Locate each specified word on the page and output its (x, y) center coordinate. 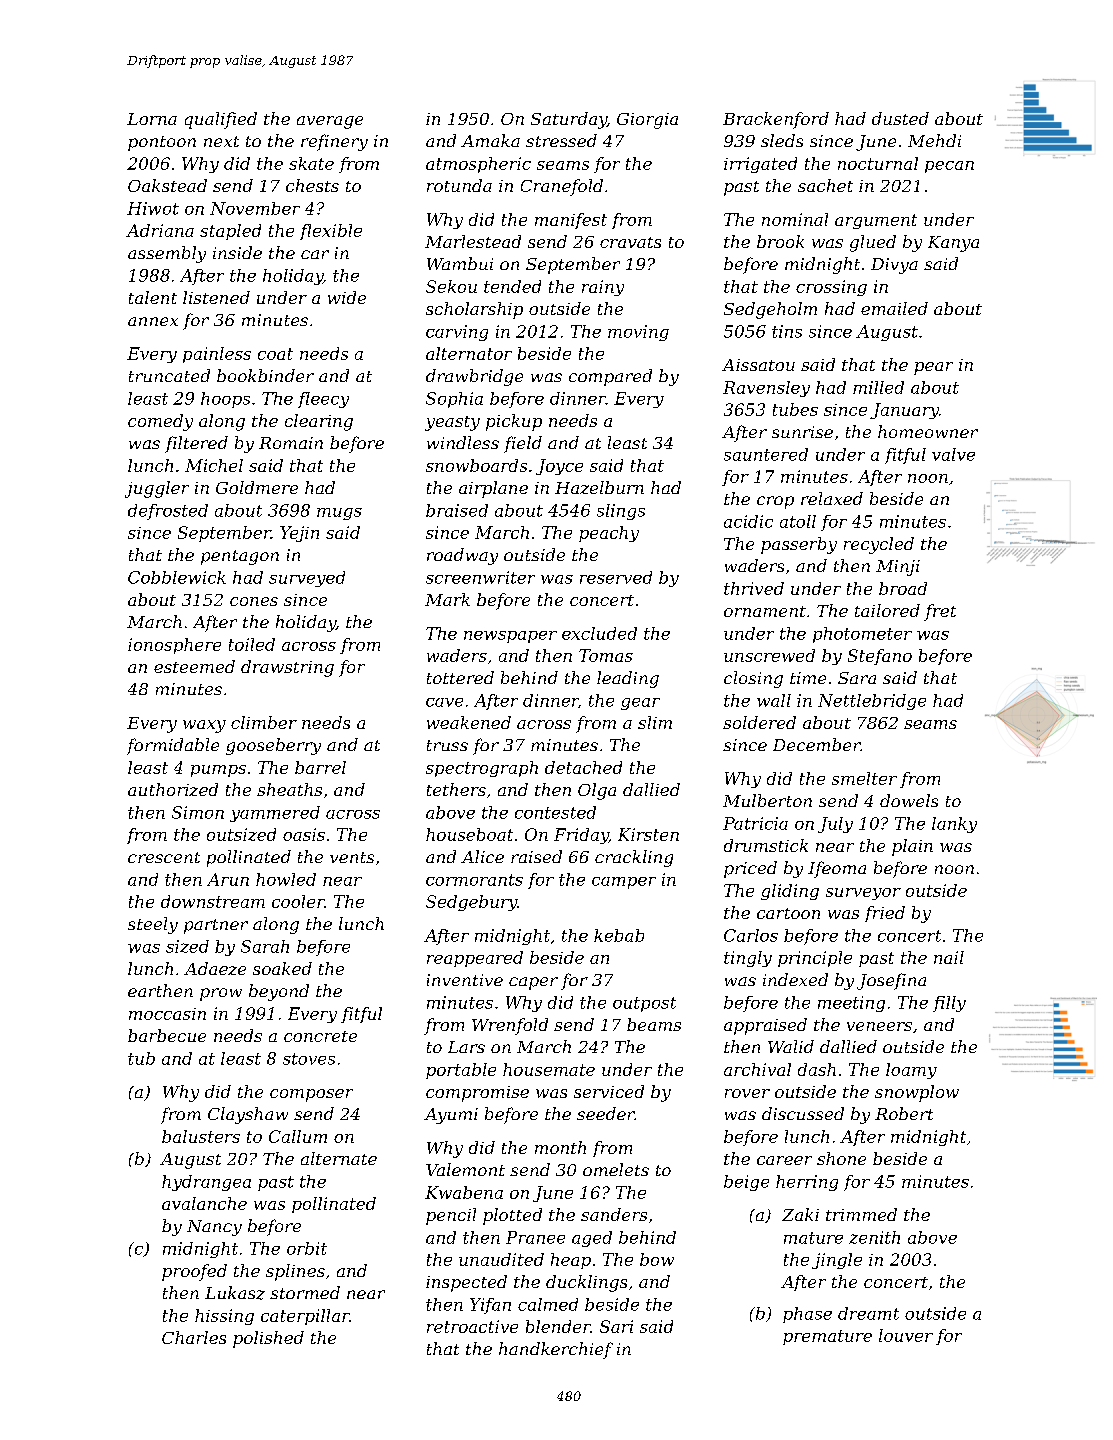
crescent (164, 857)
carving (457, 333)
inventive (465, 980)
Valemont (465, 1169)
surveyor (863, 894)
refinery (334, 142)
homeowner (928, 431)
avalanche (204, 1203)
